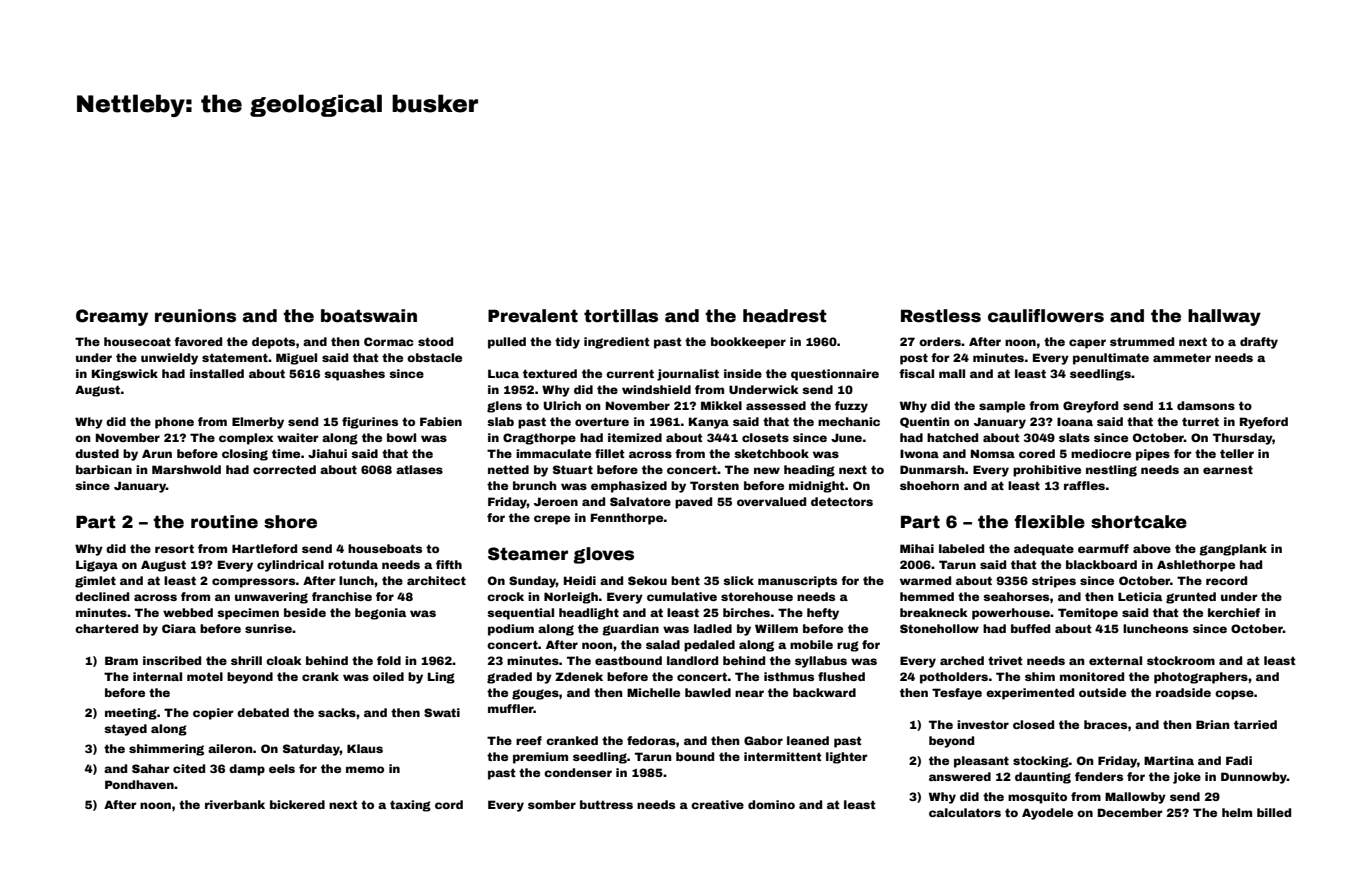 This screenshot has width=1372, height=887. Describe the element at coordinates (365, 769) in the screenshot. I see `memo` at that location.
